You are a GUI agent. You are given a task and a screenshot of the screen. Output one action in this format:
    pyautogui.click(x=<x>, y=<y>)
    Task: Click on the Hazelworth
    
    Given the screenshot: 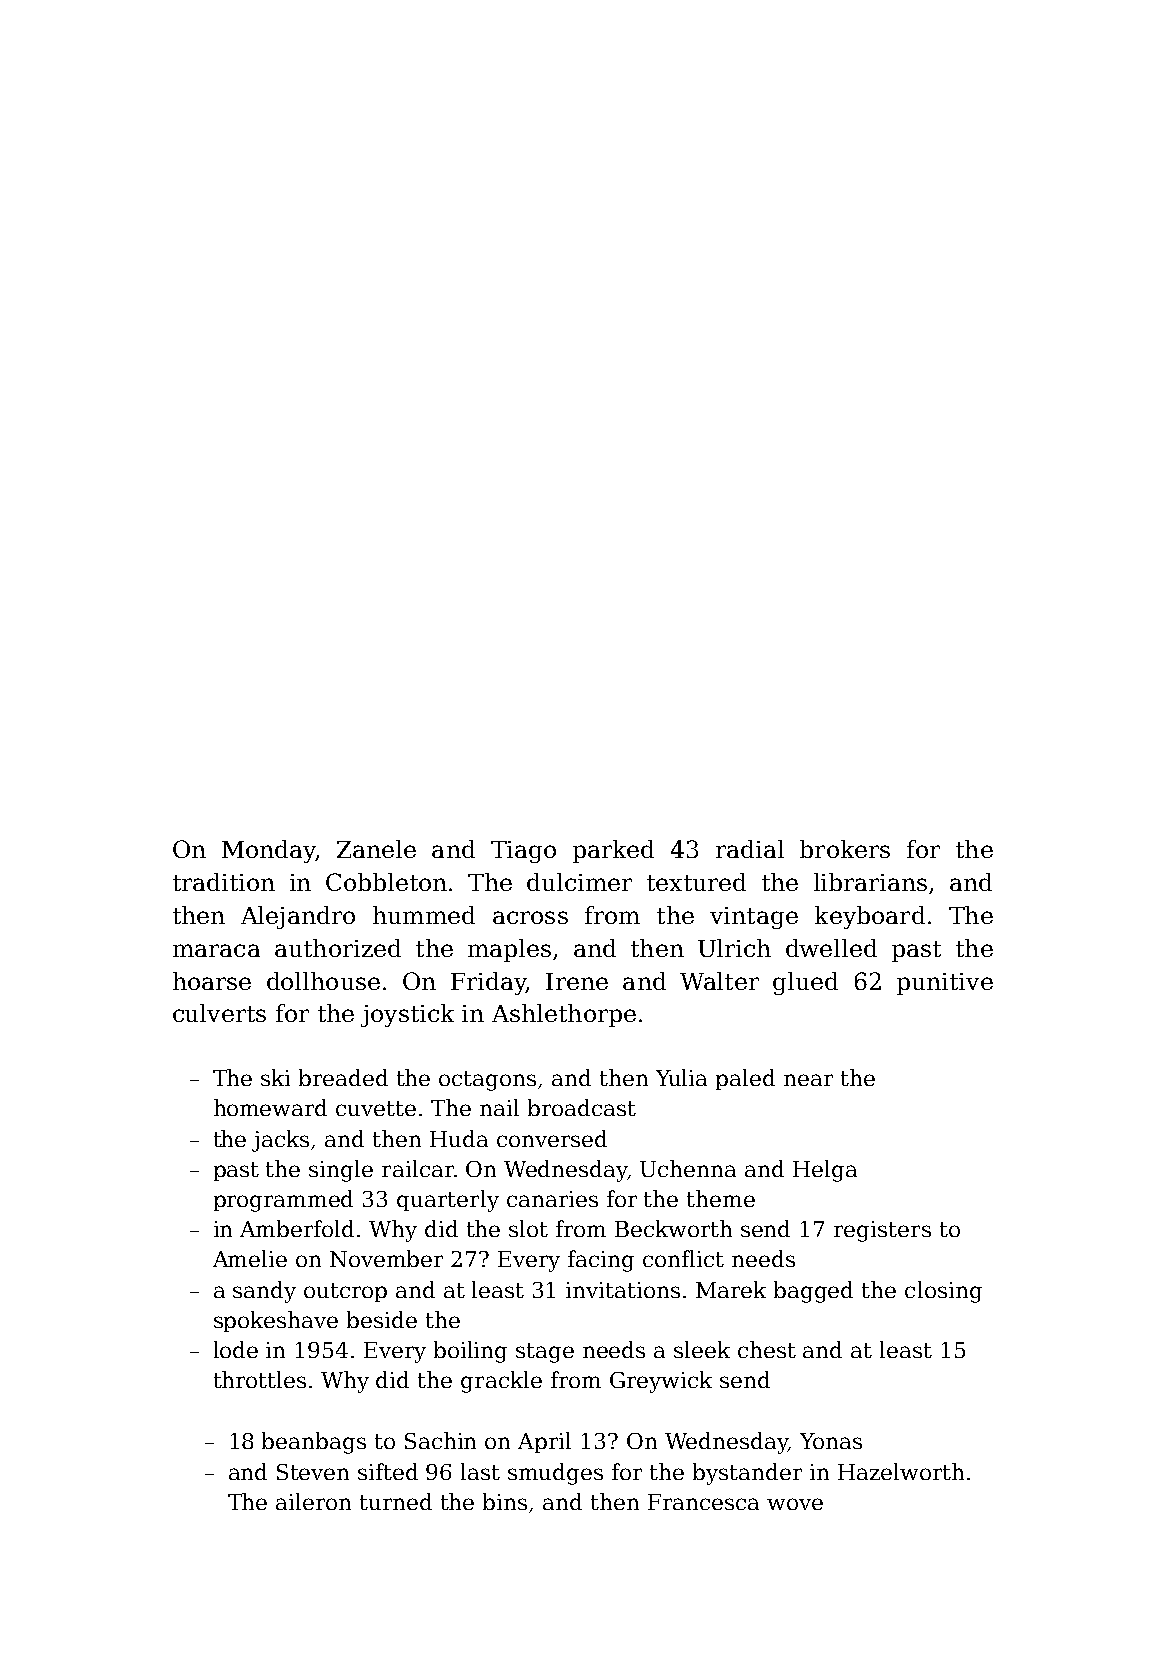 What is the action you would take?
    pyautogui.click(x=901, y=1471)
